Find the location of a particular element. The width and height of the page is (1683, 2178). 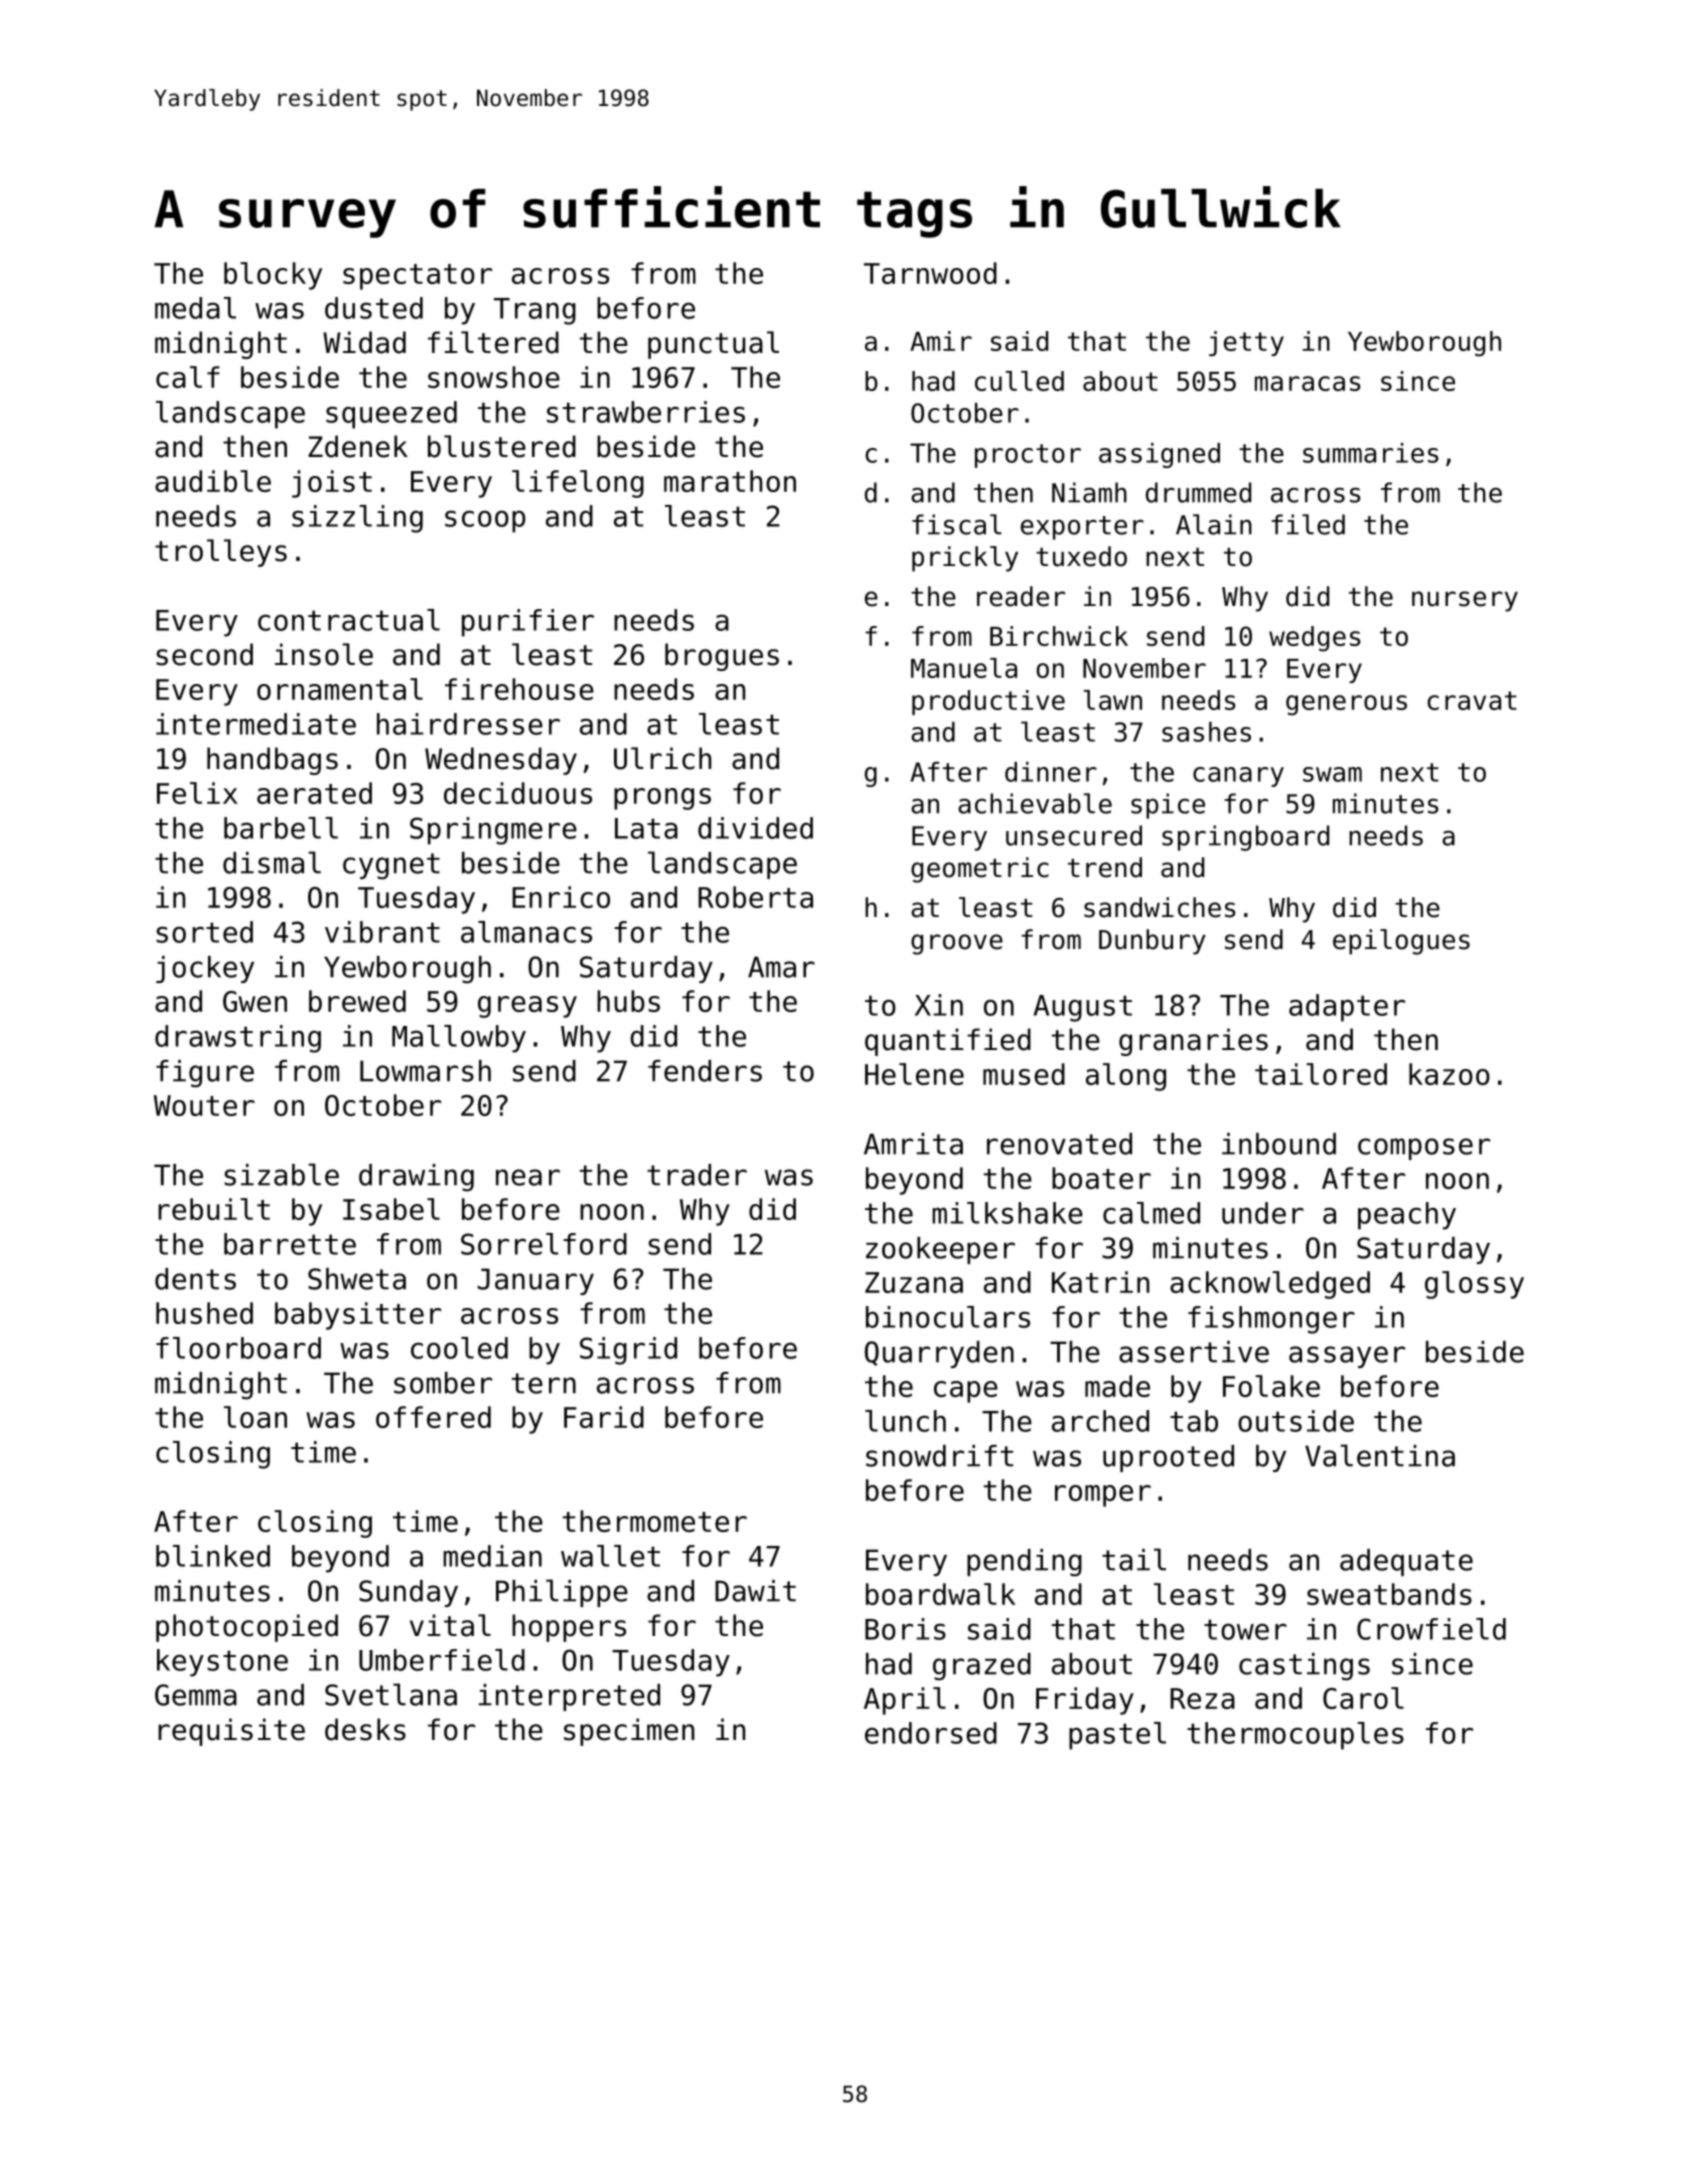

Valentina is located at coordinates (1380, 1455).
